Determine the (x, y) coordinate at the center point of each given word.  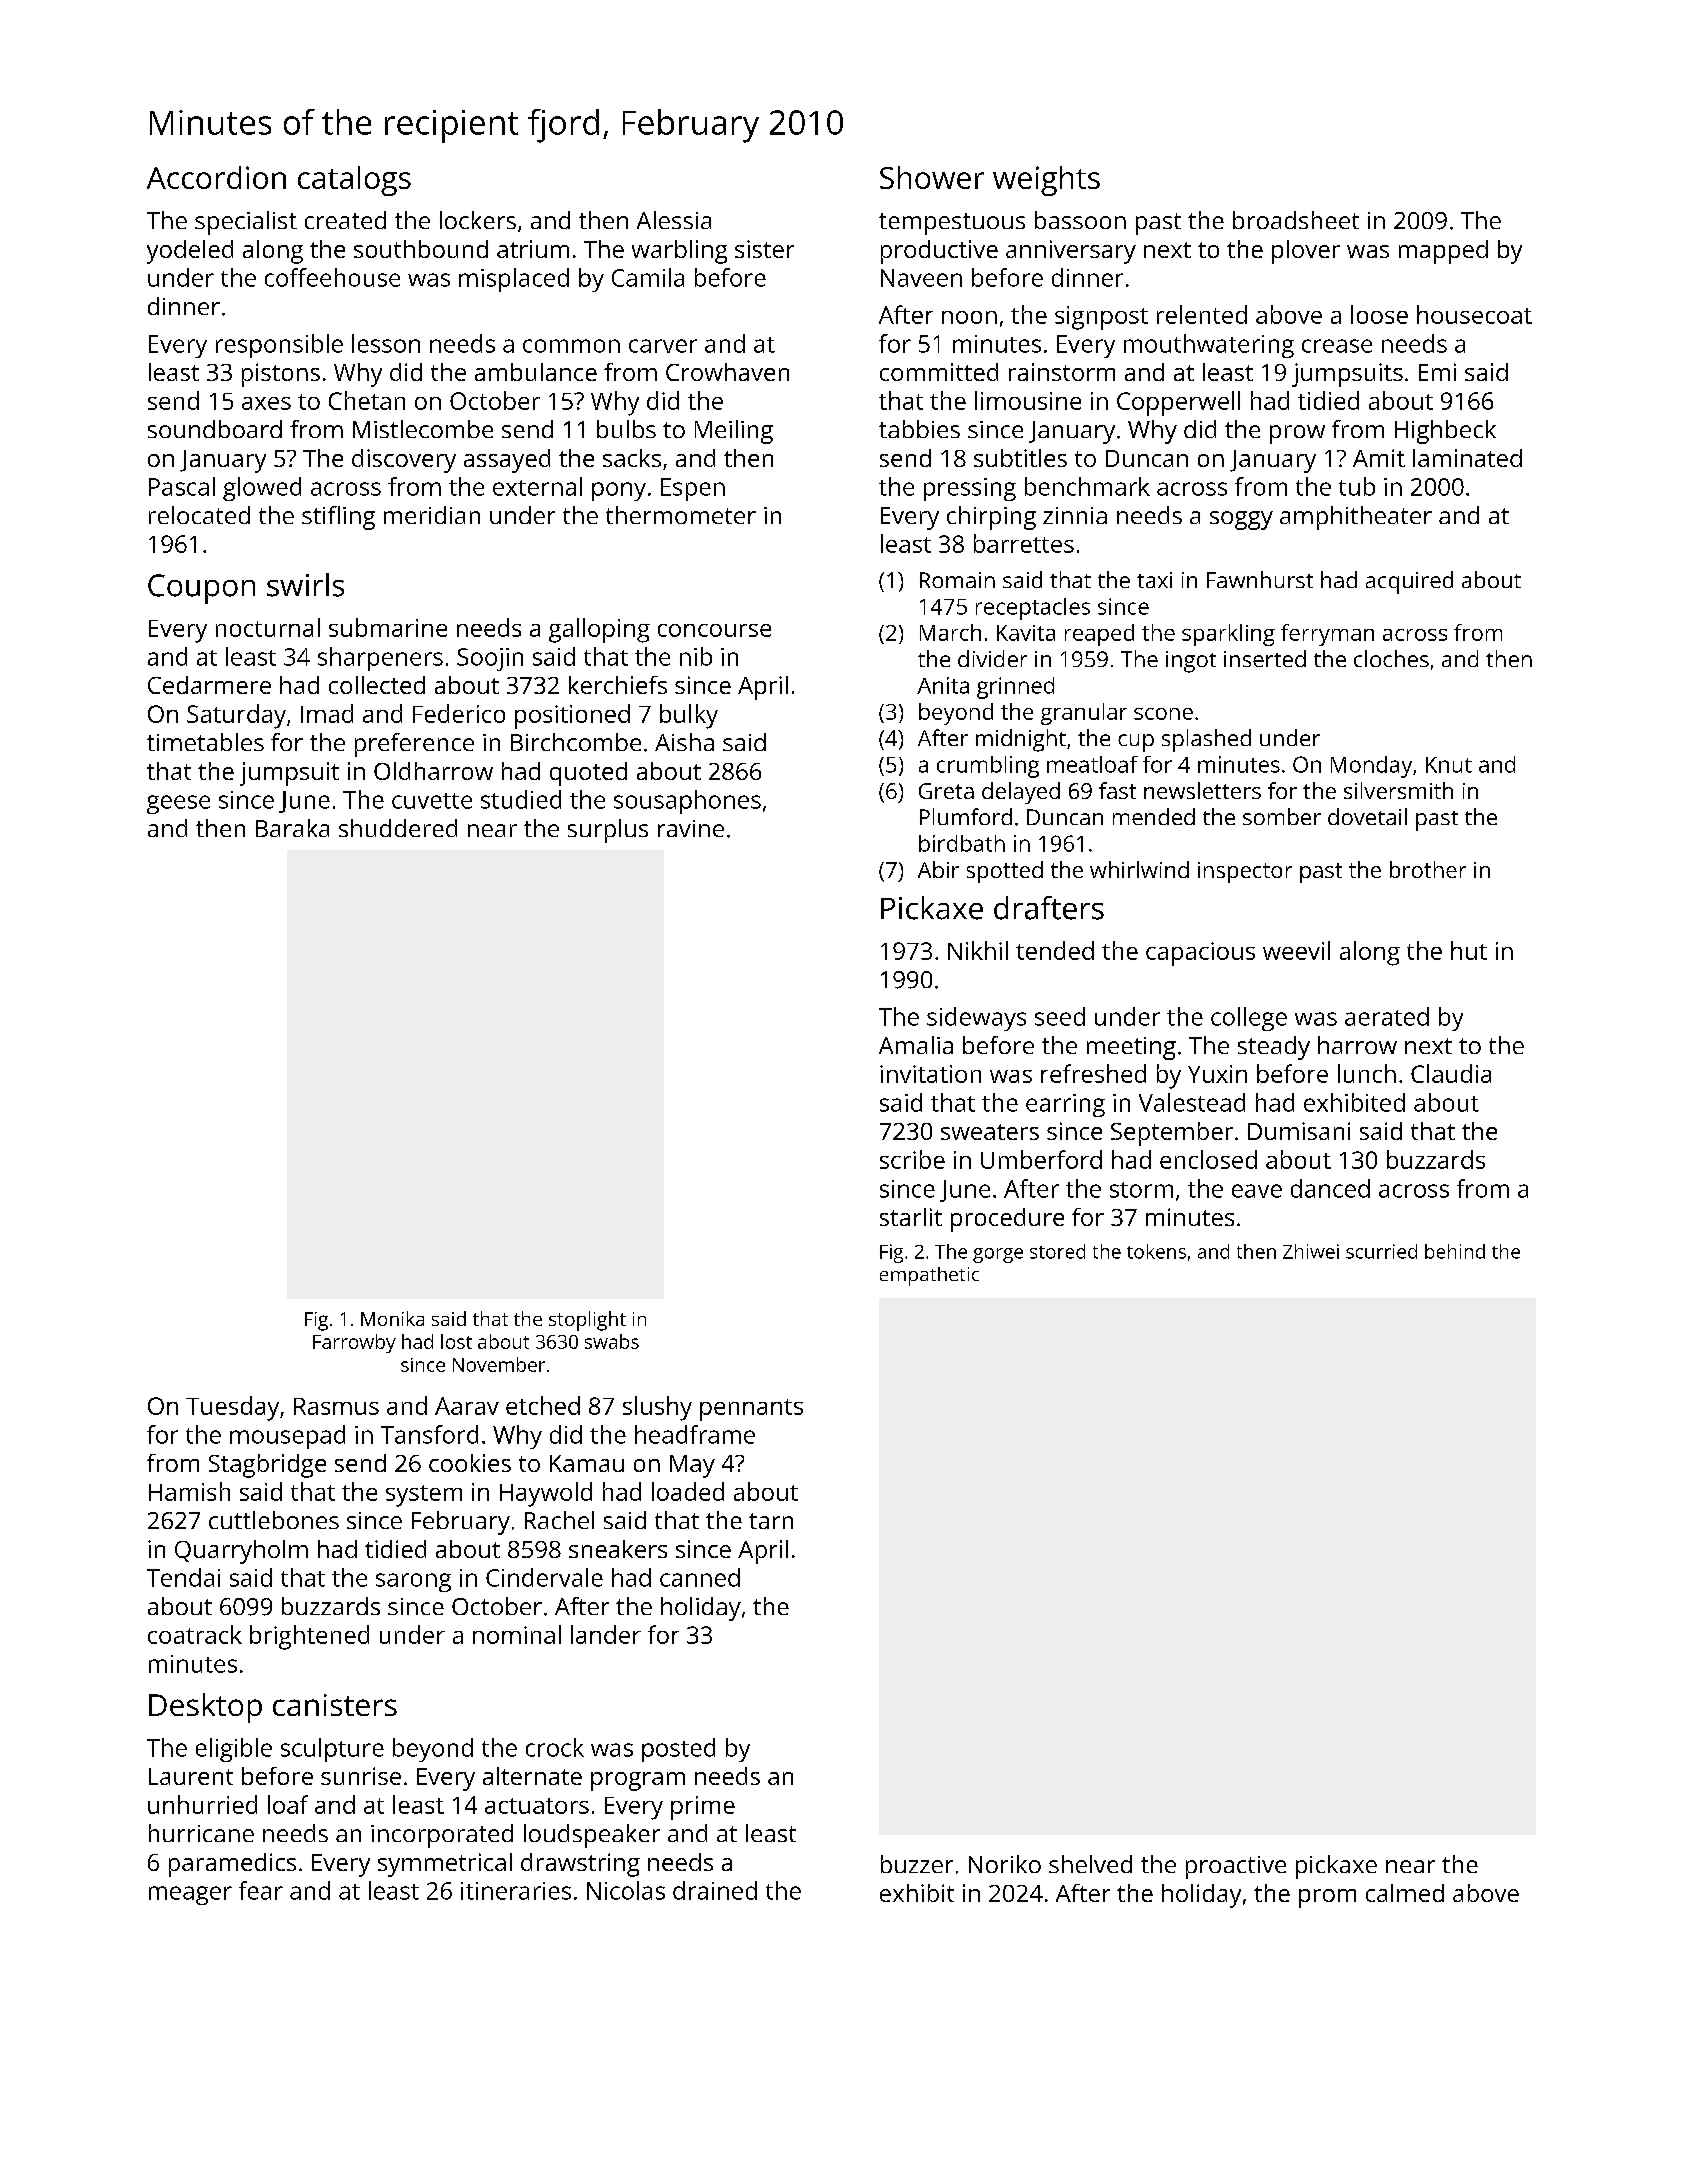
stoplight (587, 1321)
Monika (392, 1318)
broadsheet (1296, 220)
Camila (648, 277)
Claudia (1451, 1073)
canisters (335, 1705)
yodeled (190, 252)
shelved (1090, 1864)
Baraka (292, 828)
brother (1428, 869)
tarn (771, 1521)
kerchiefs (618, 685)
